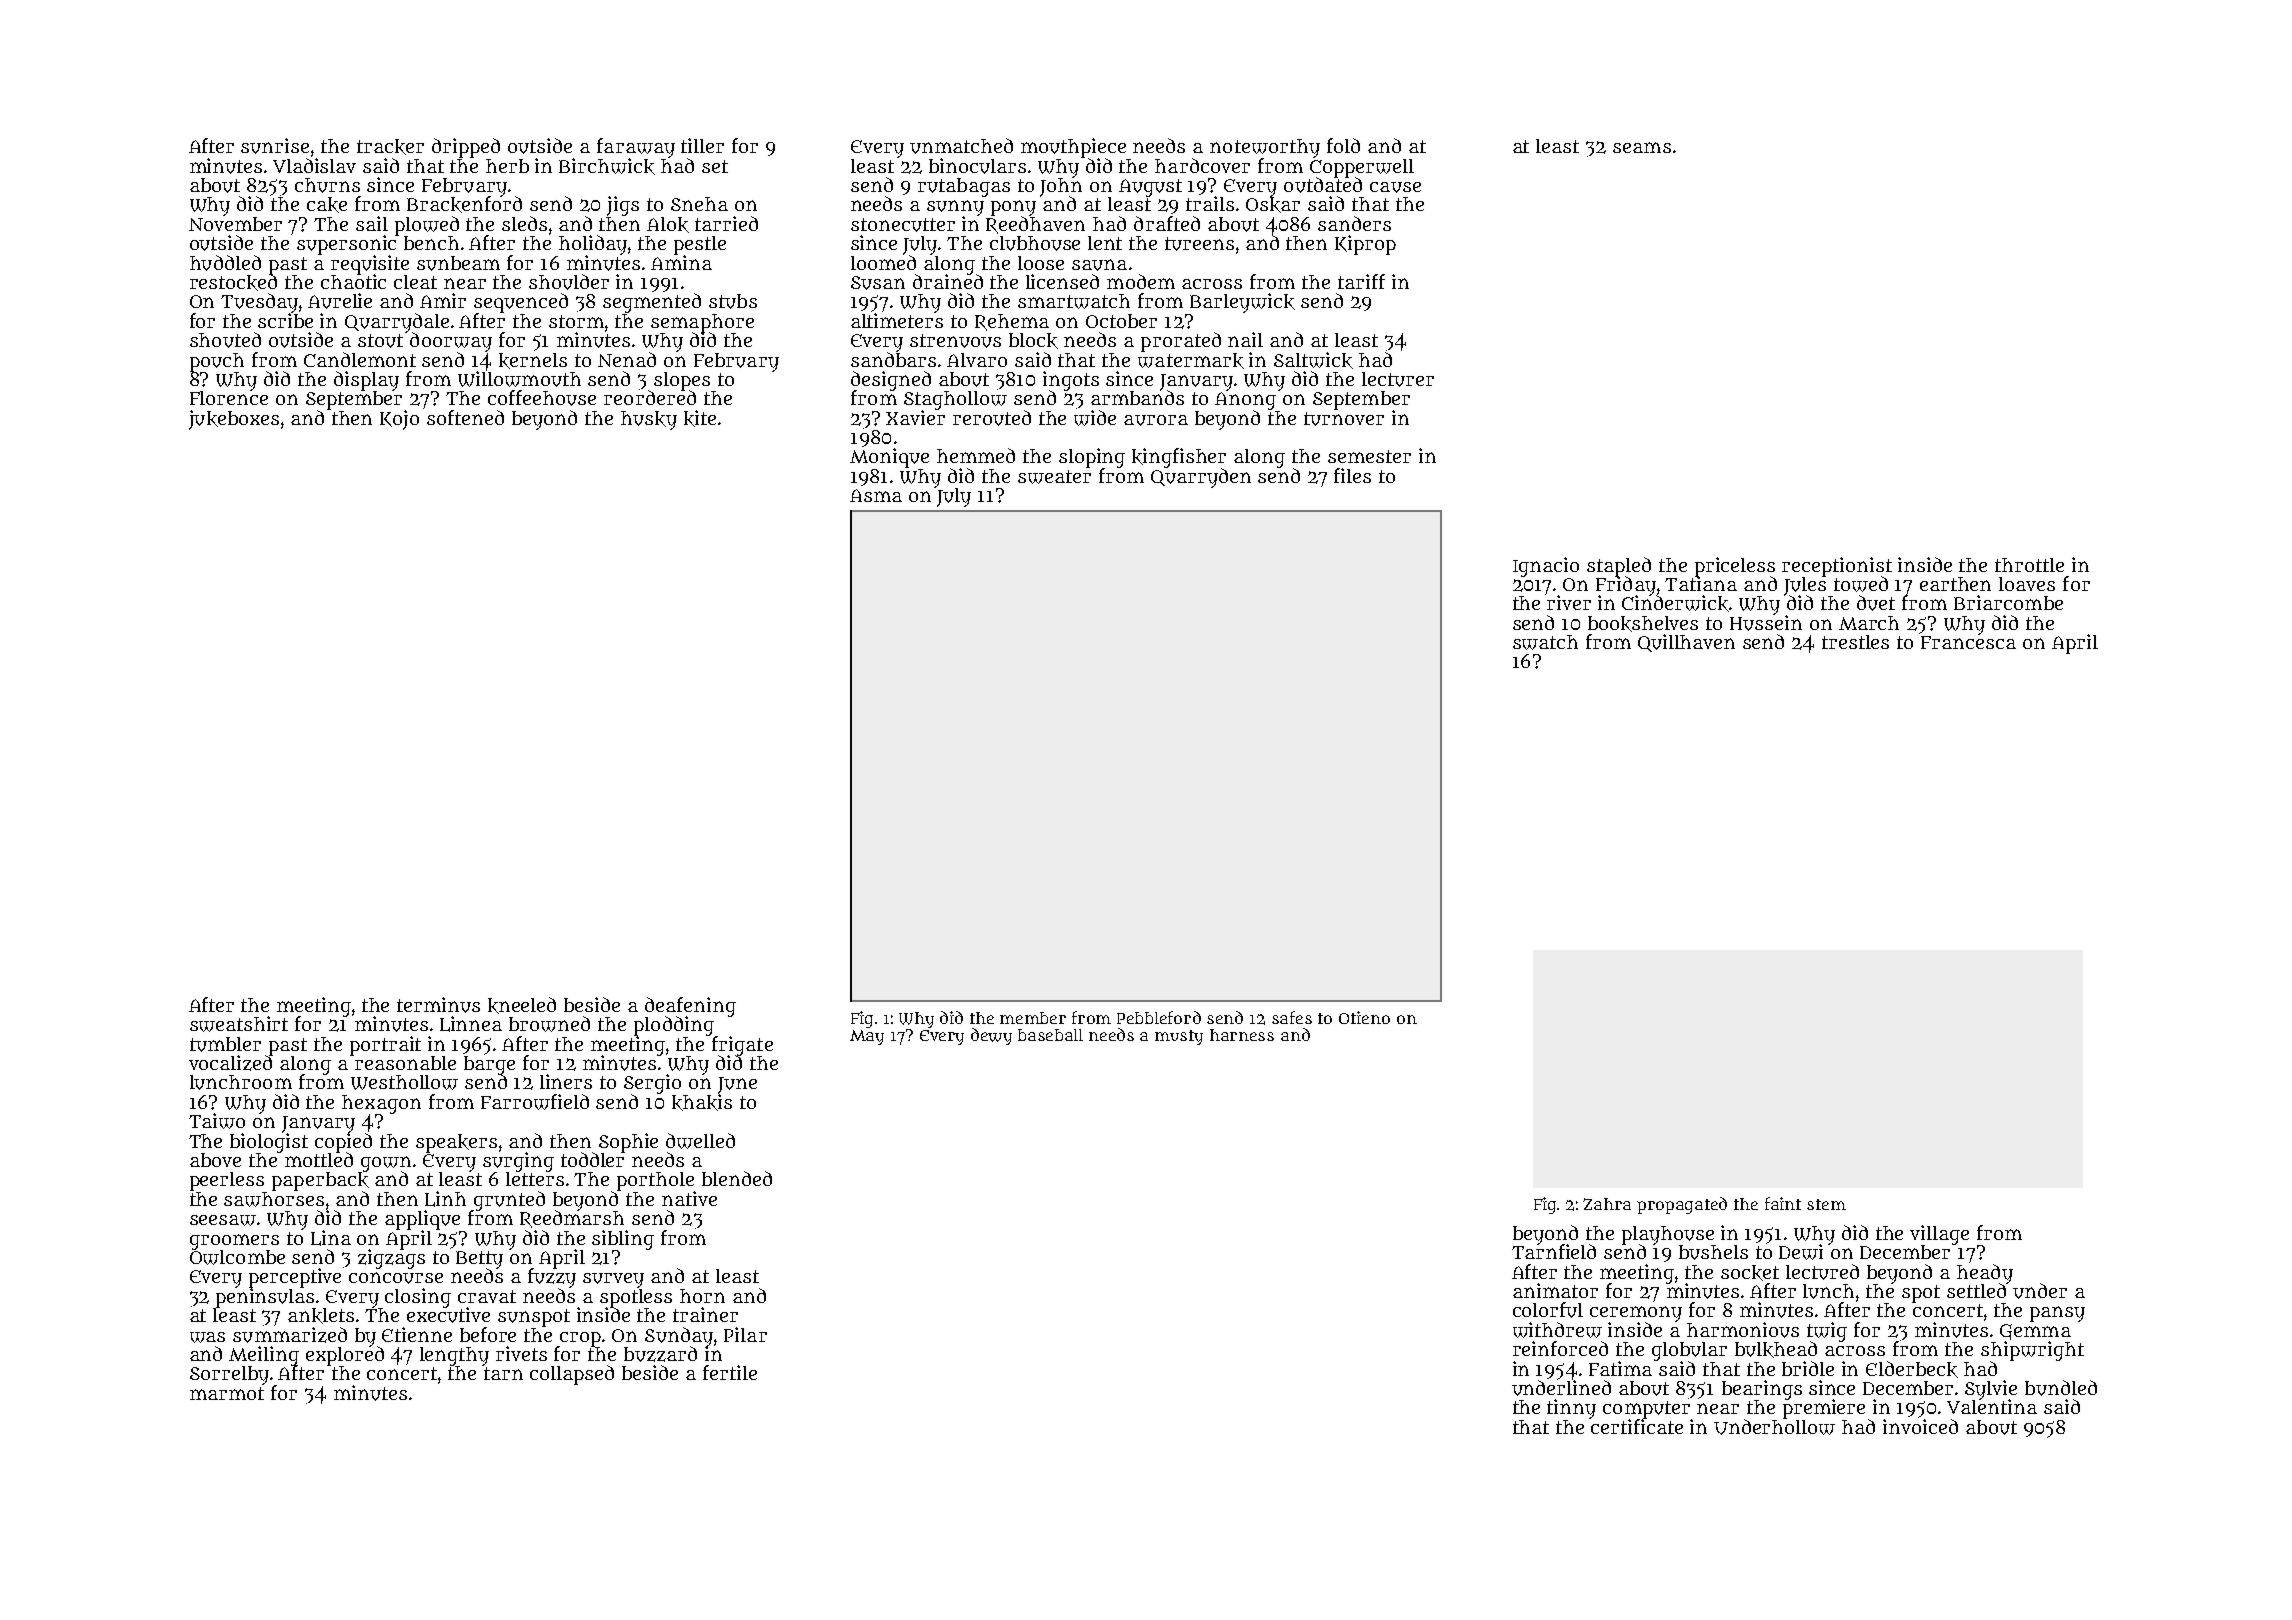  What do you see at coordinates (991, 1036) in the screenshot?
I see `dewy` at bounding box center [991, 1036].
